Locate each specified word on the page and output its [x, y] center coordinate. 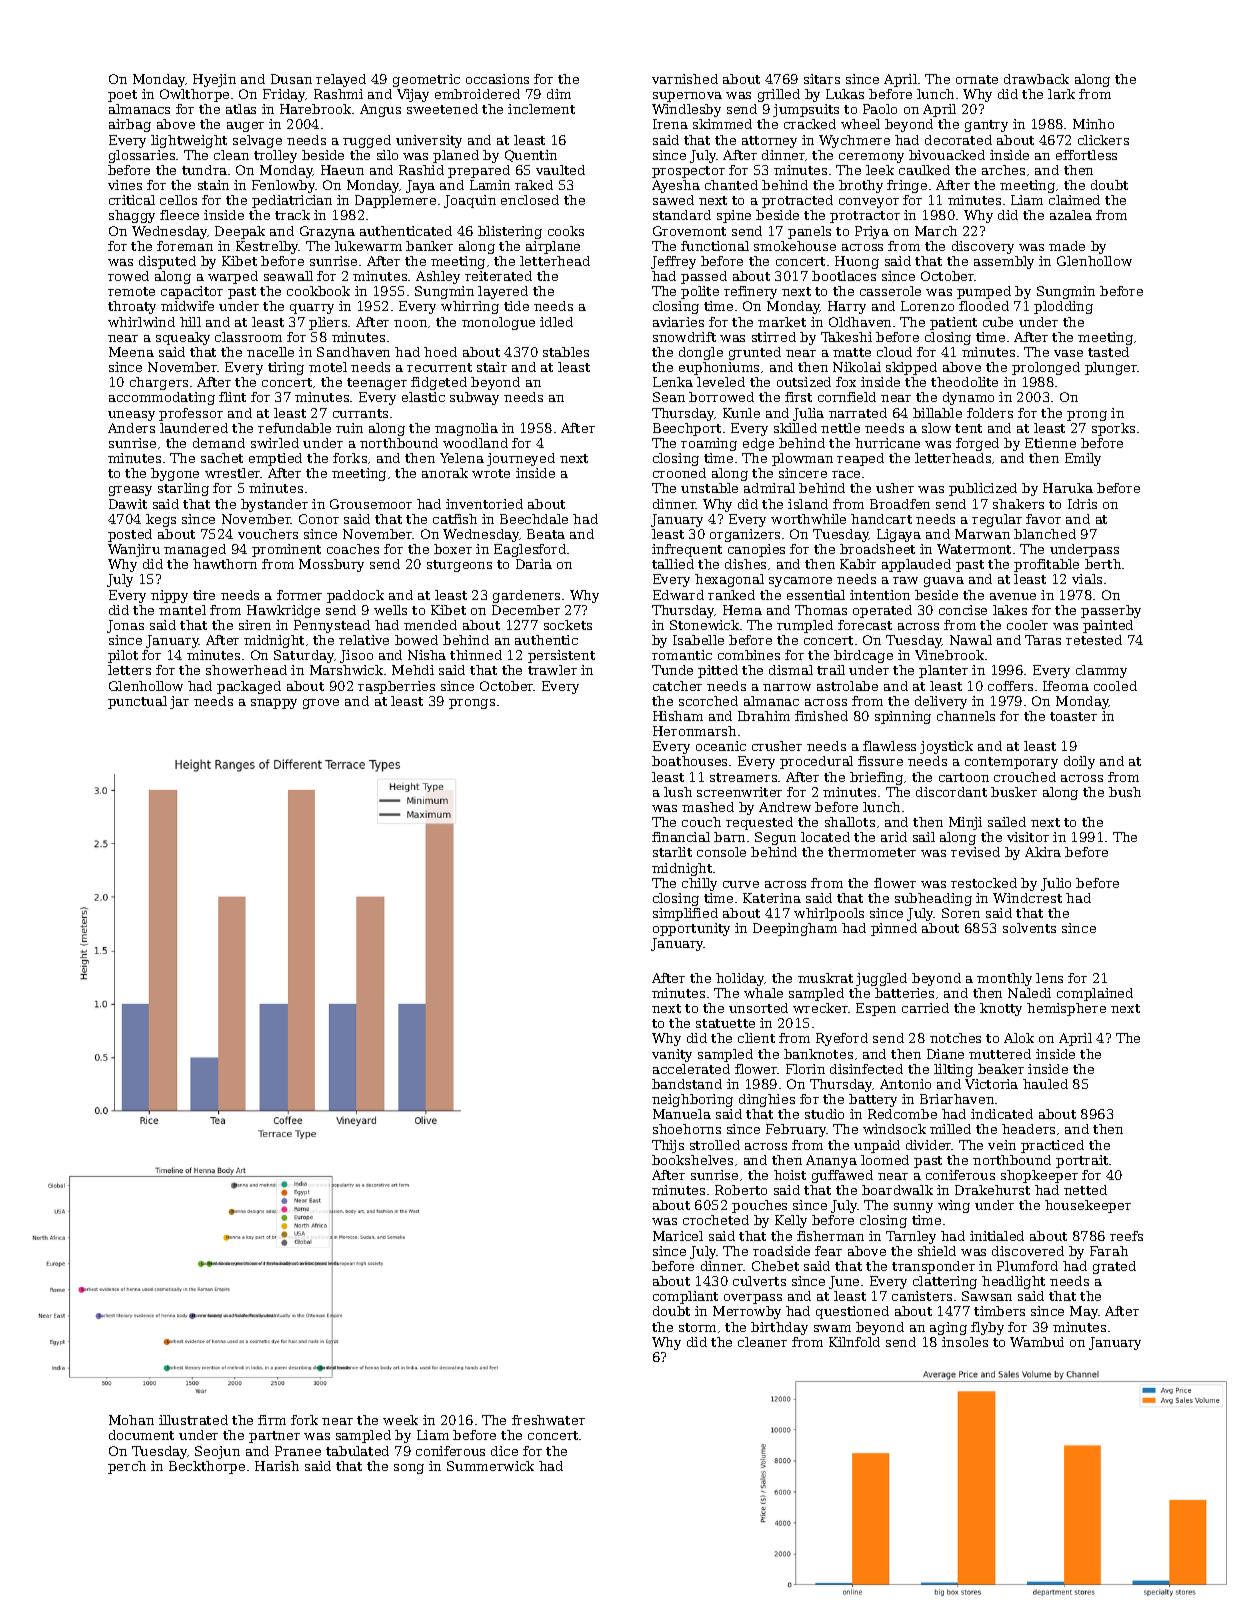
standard [682, 215]
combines [749, 655]
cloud [894, 352]
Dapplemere [395, 201]
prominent [286, 550]
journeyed [521, 459]
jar [179, 702]
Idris [1082, 504]
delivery [941, 702]
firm [272, 1420]
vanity [672, 1055]
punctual [137, 702]
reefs [1126, 1236]
